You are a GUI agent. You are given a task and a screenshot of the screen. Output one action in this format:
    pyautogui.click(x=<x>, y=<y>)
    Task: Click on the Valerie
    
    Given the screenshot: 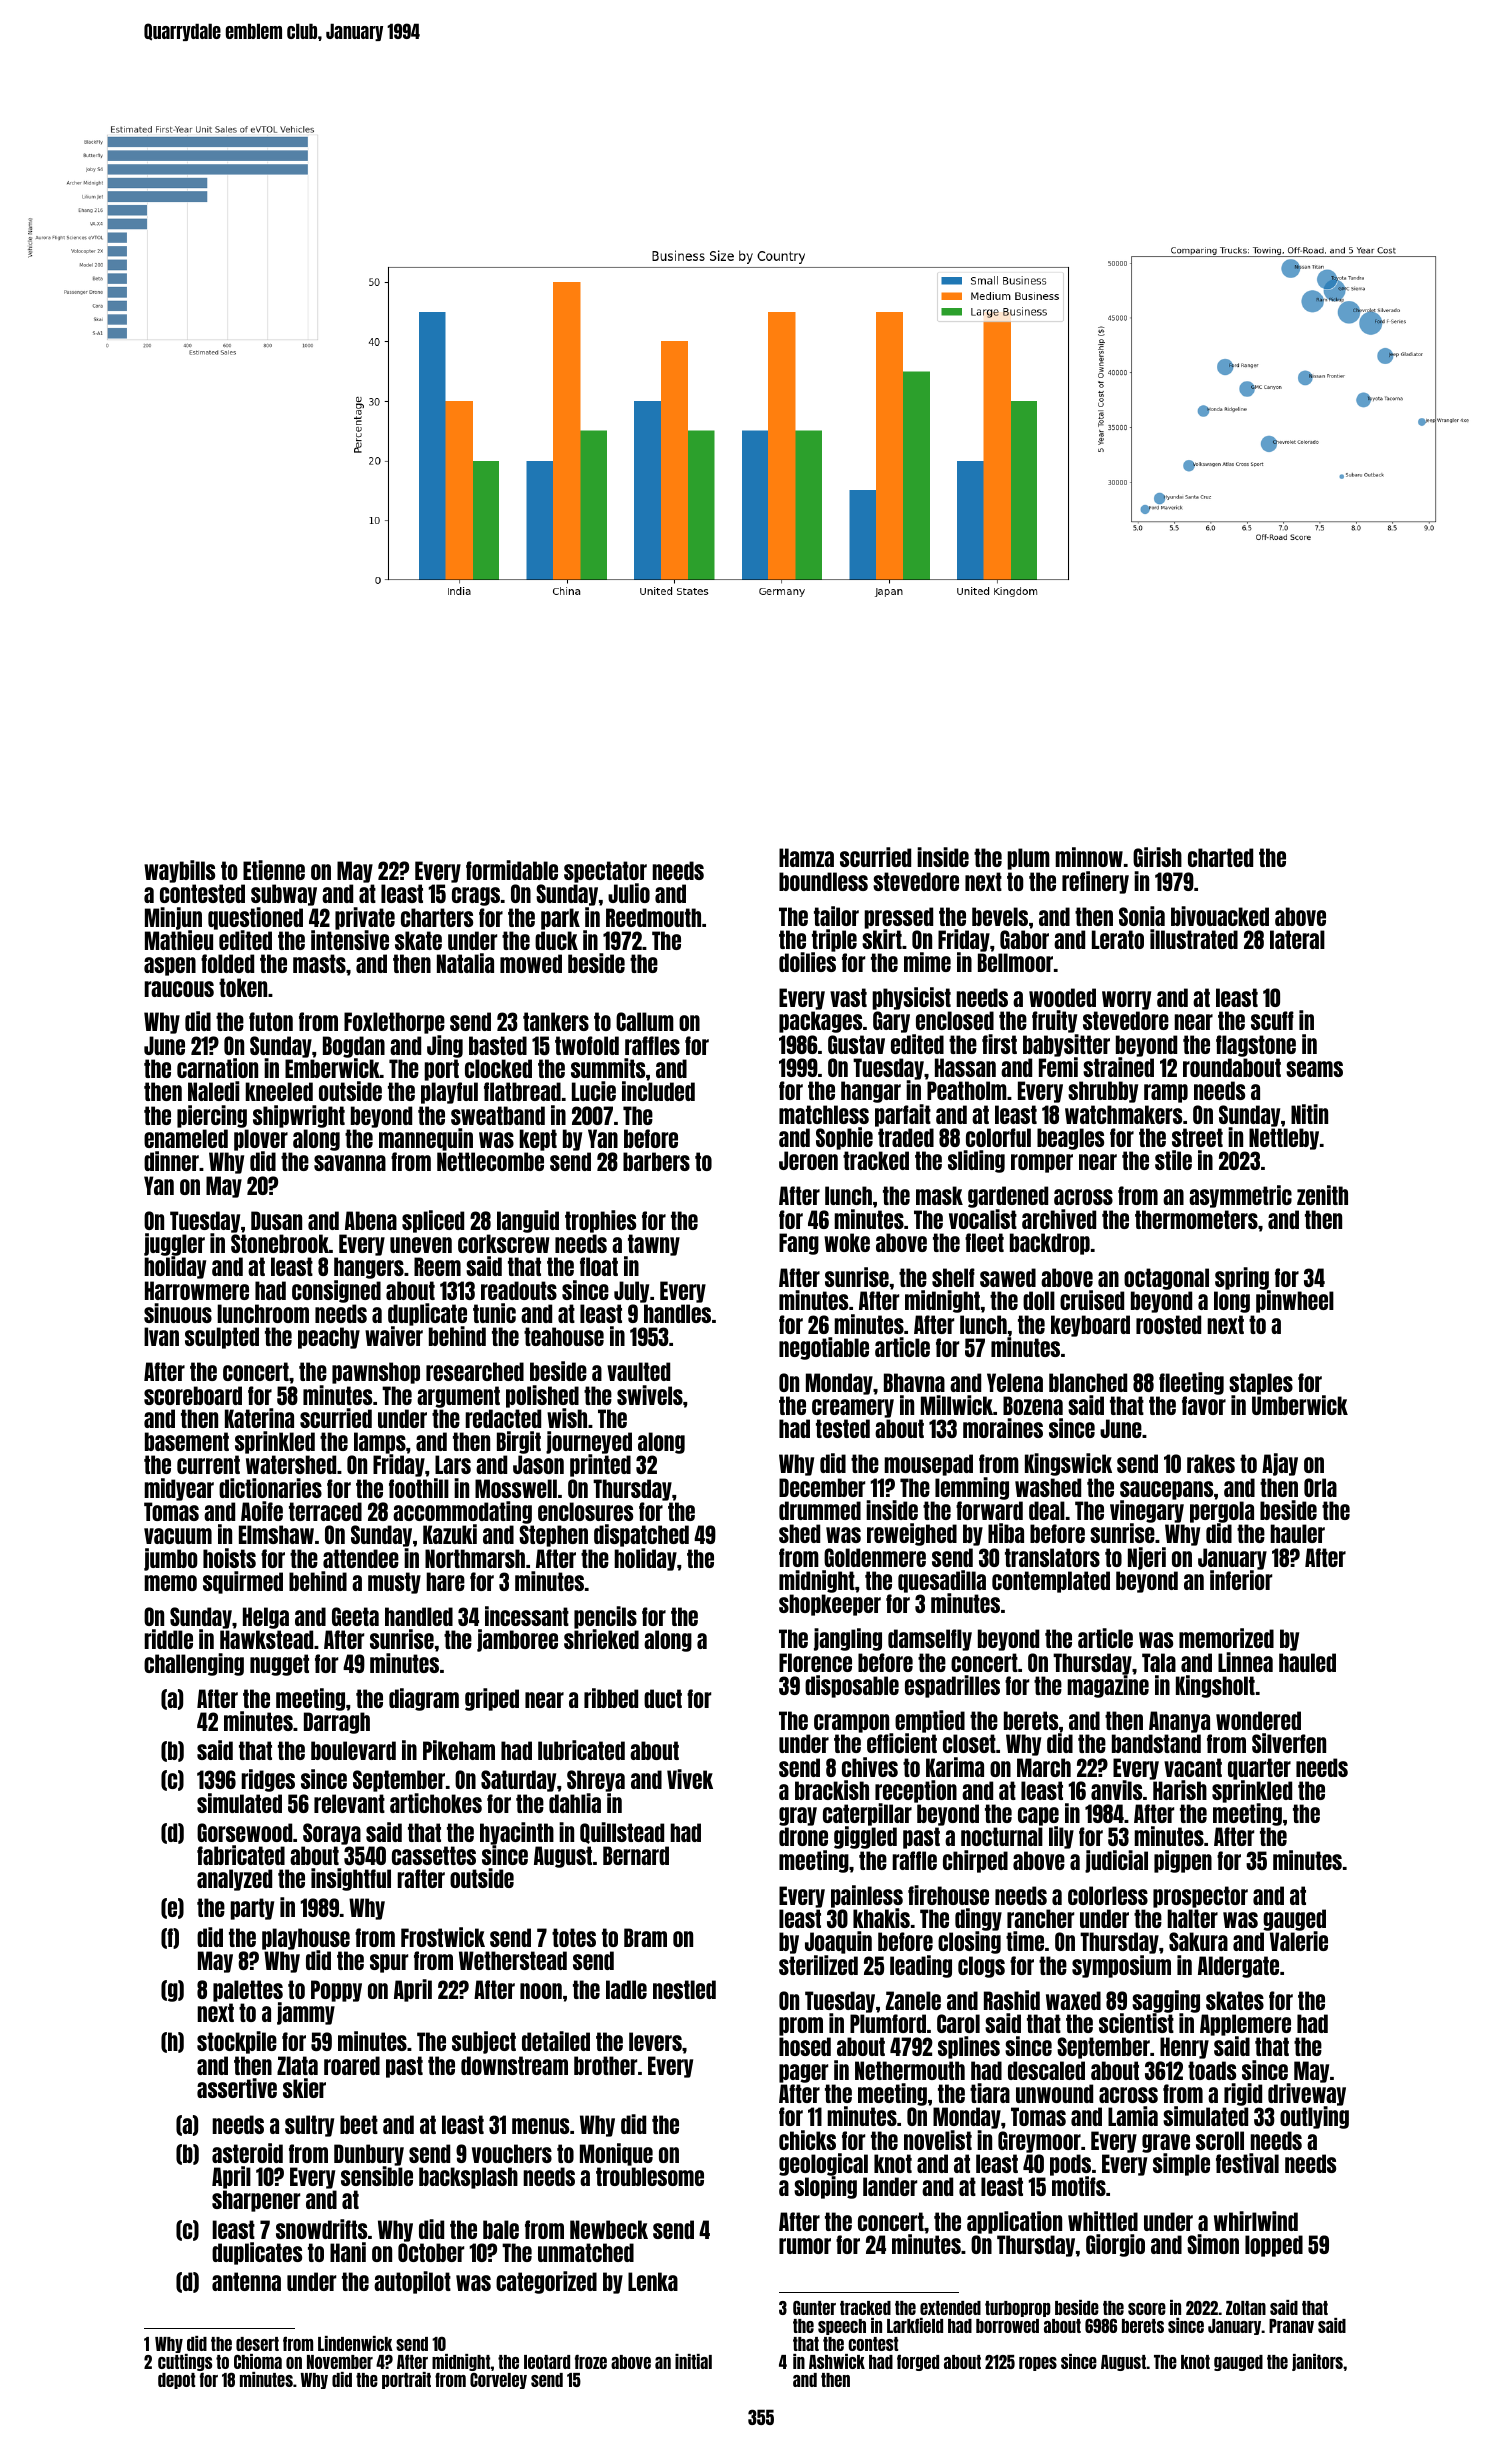 What is the action you would take?
    pyautogui.click(x=1299, y=1941)
